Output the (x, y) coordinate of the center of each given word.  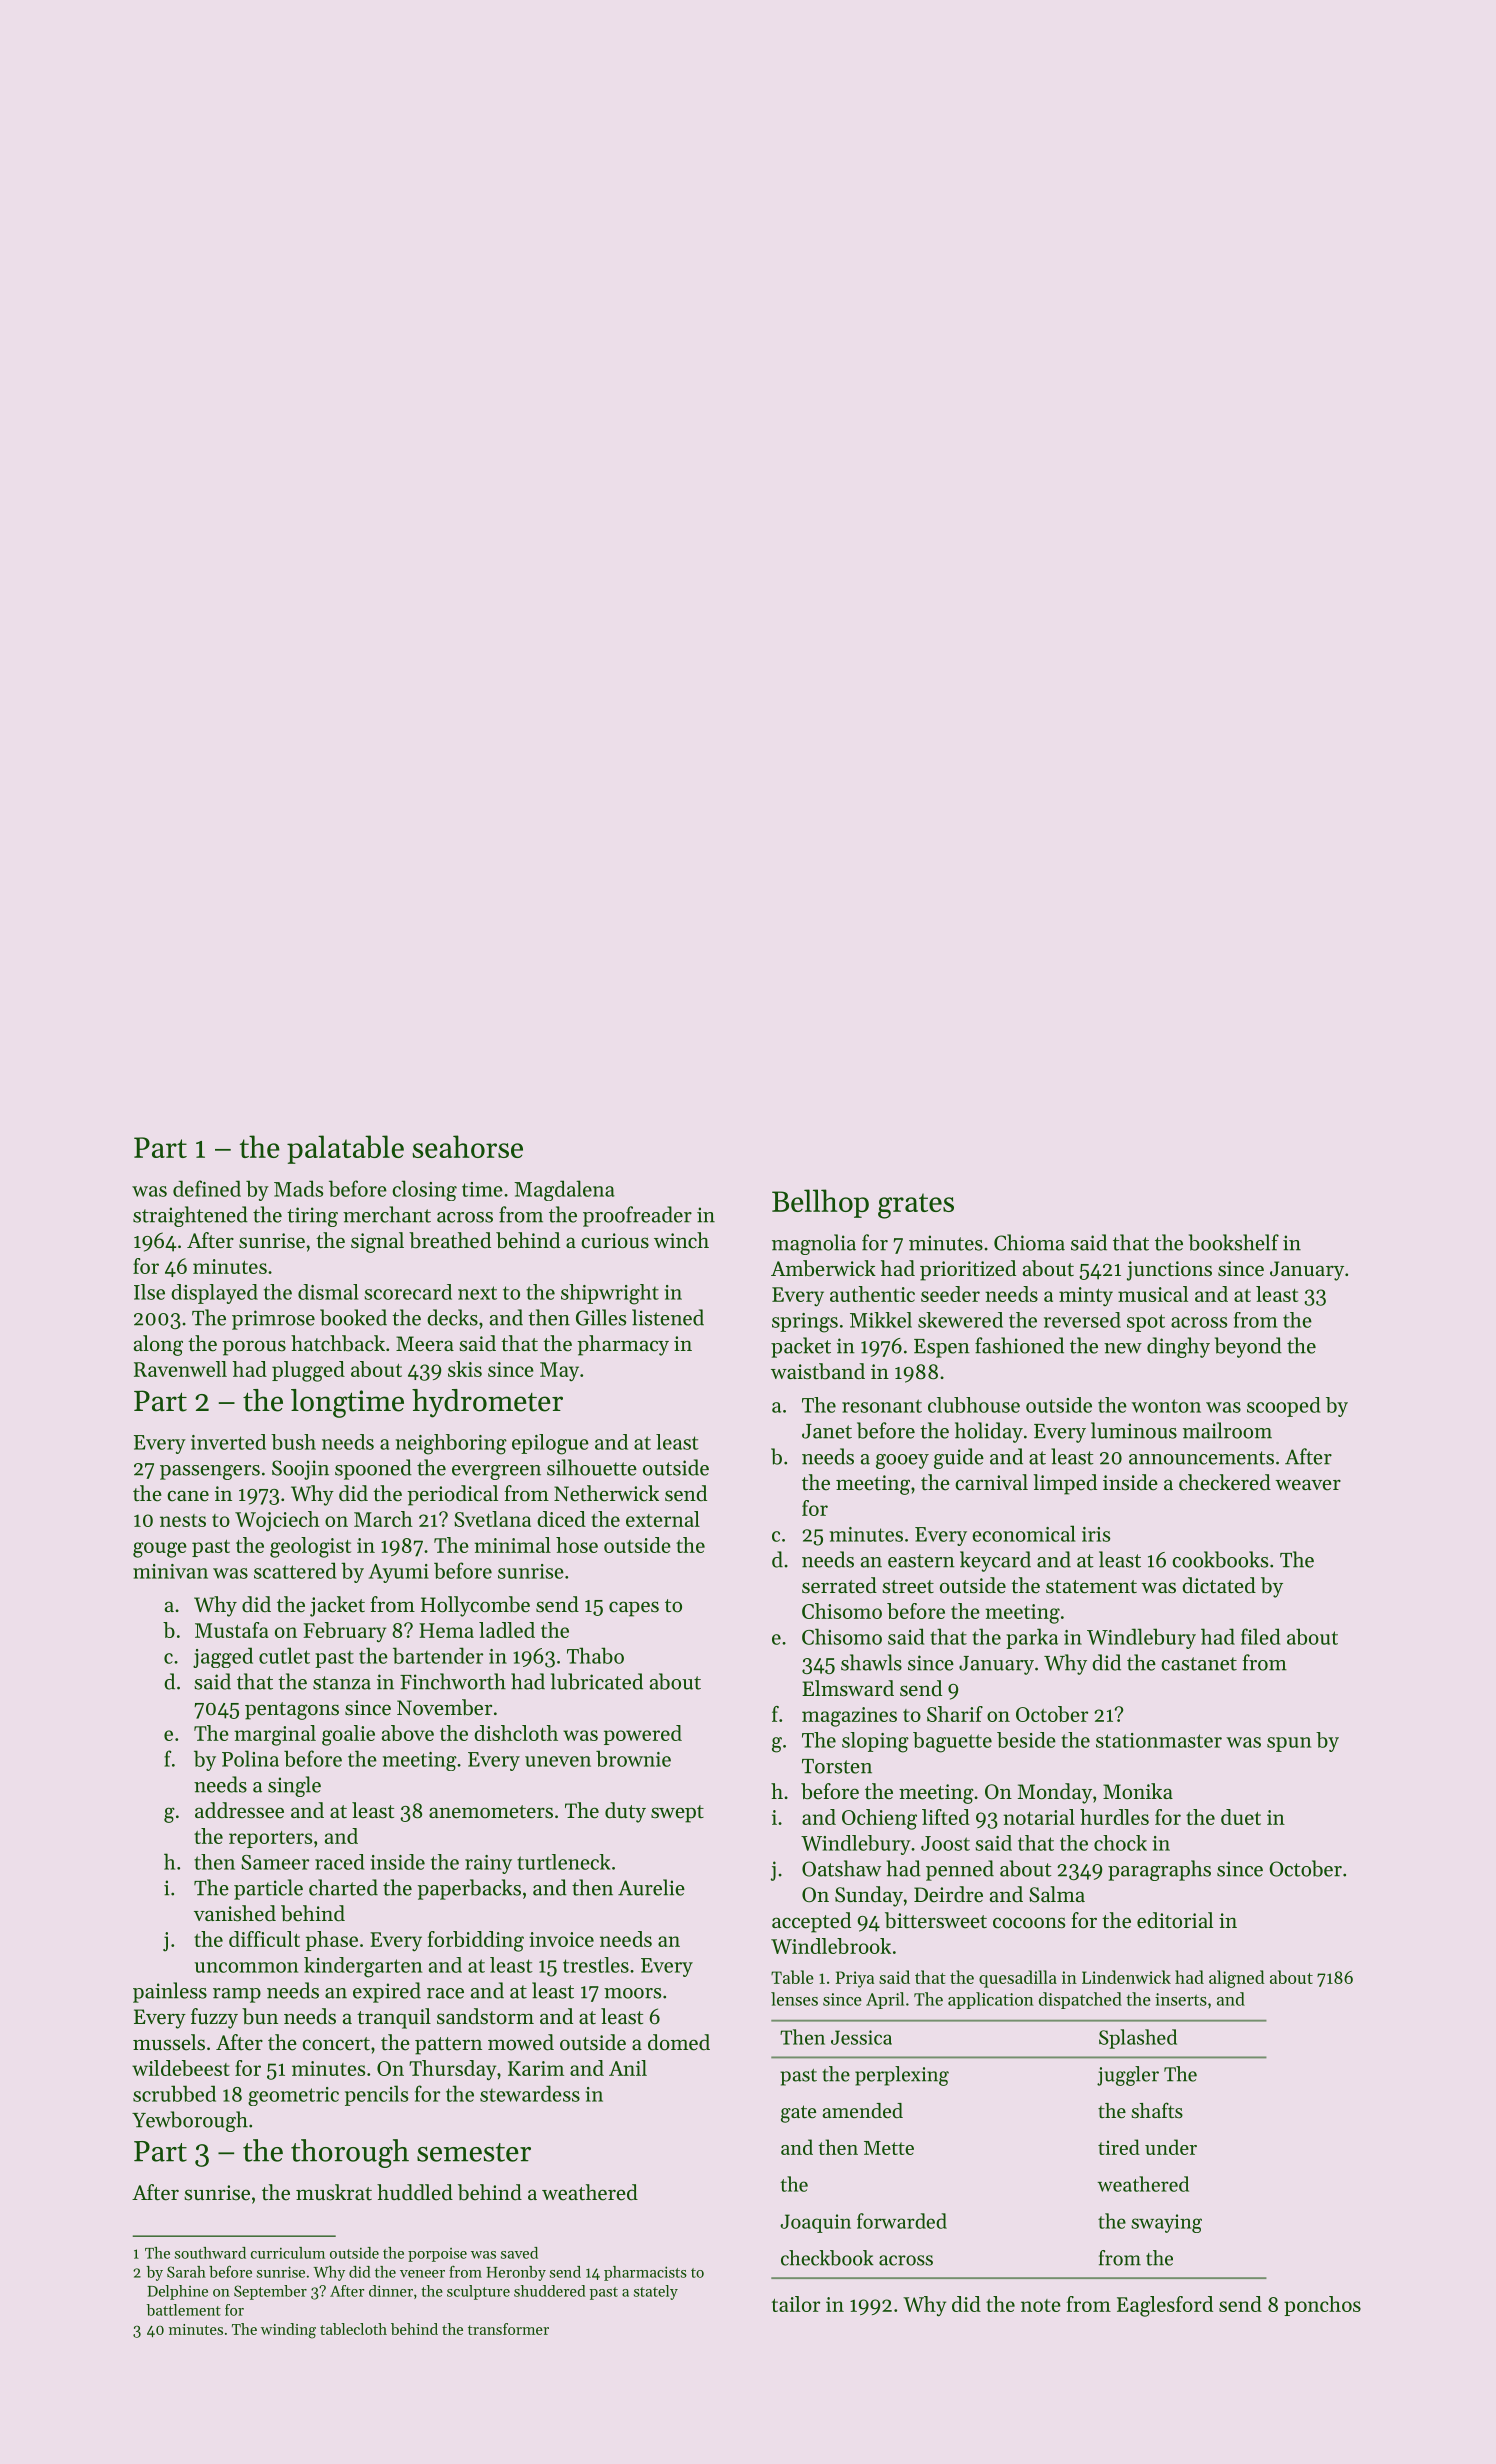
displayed (214, 1294)
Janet (827, 1431)
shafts (1157, 2110)
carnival (991, 1482)
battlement (184, 2310)
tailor (796, 2304)
